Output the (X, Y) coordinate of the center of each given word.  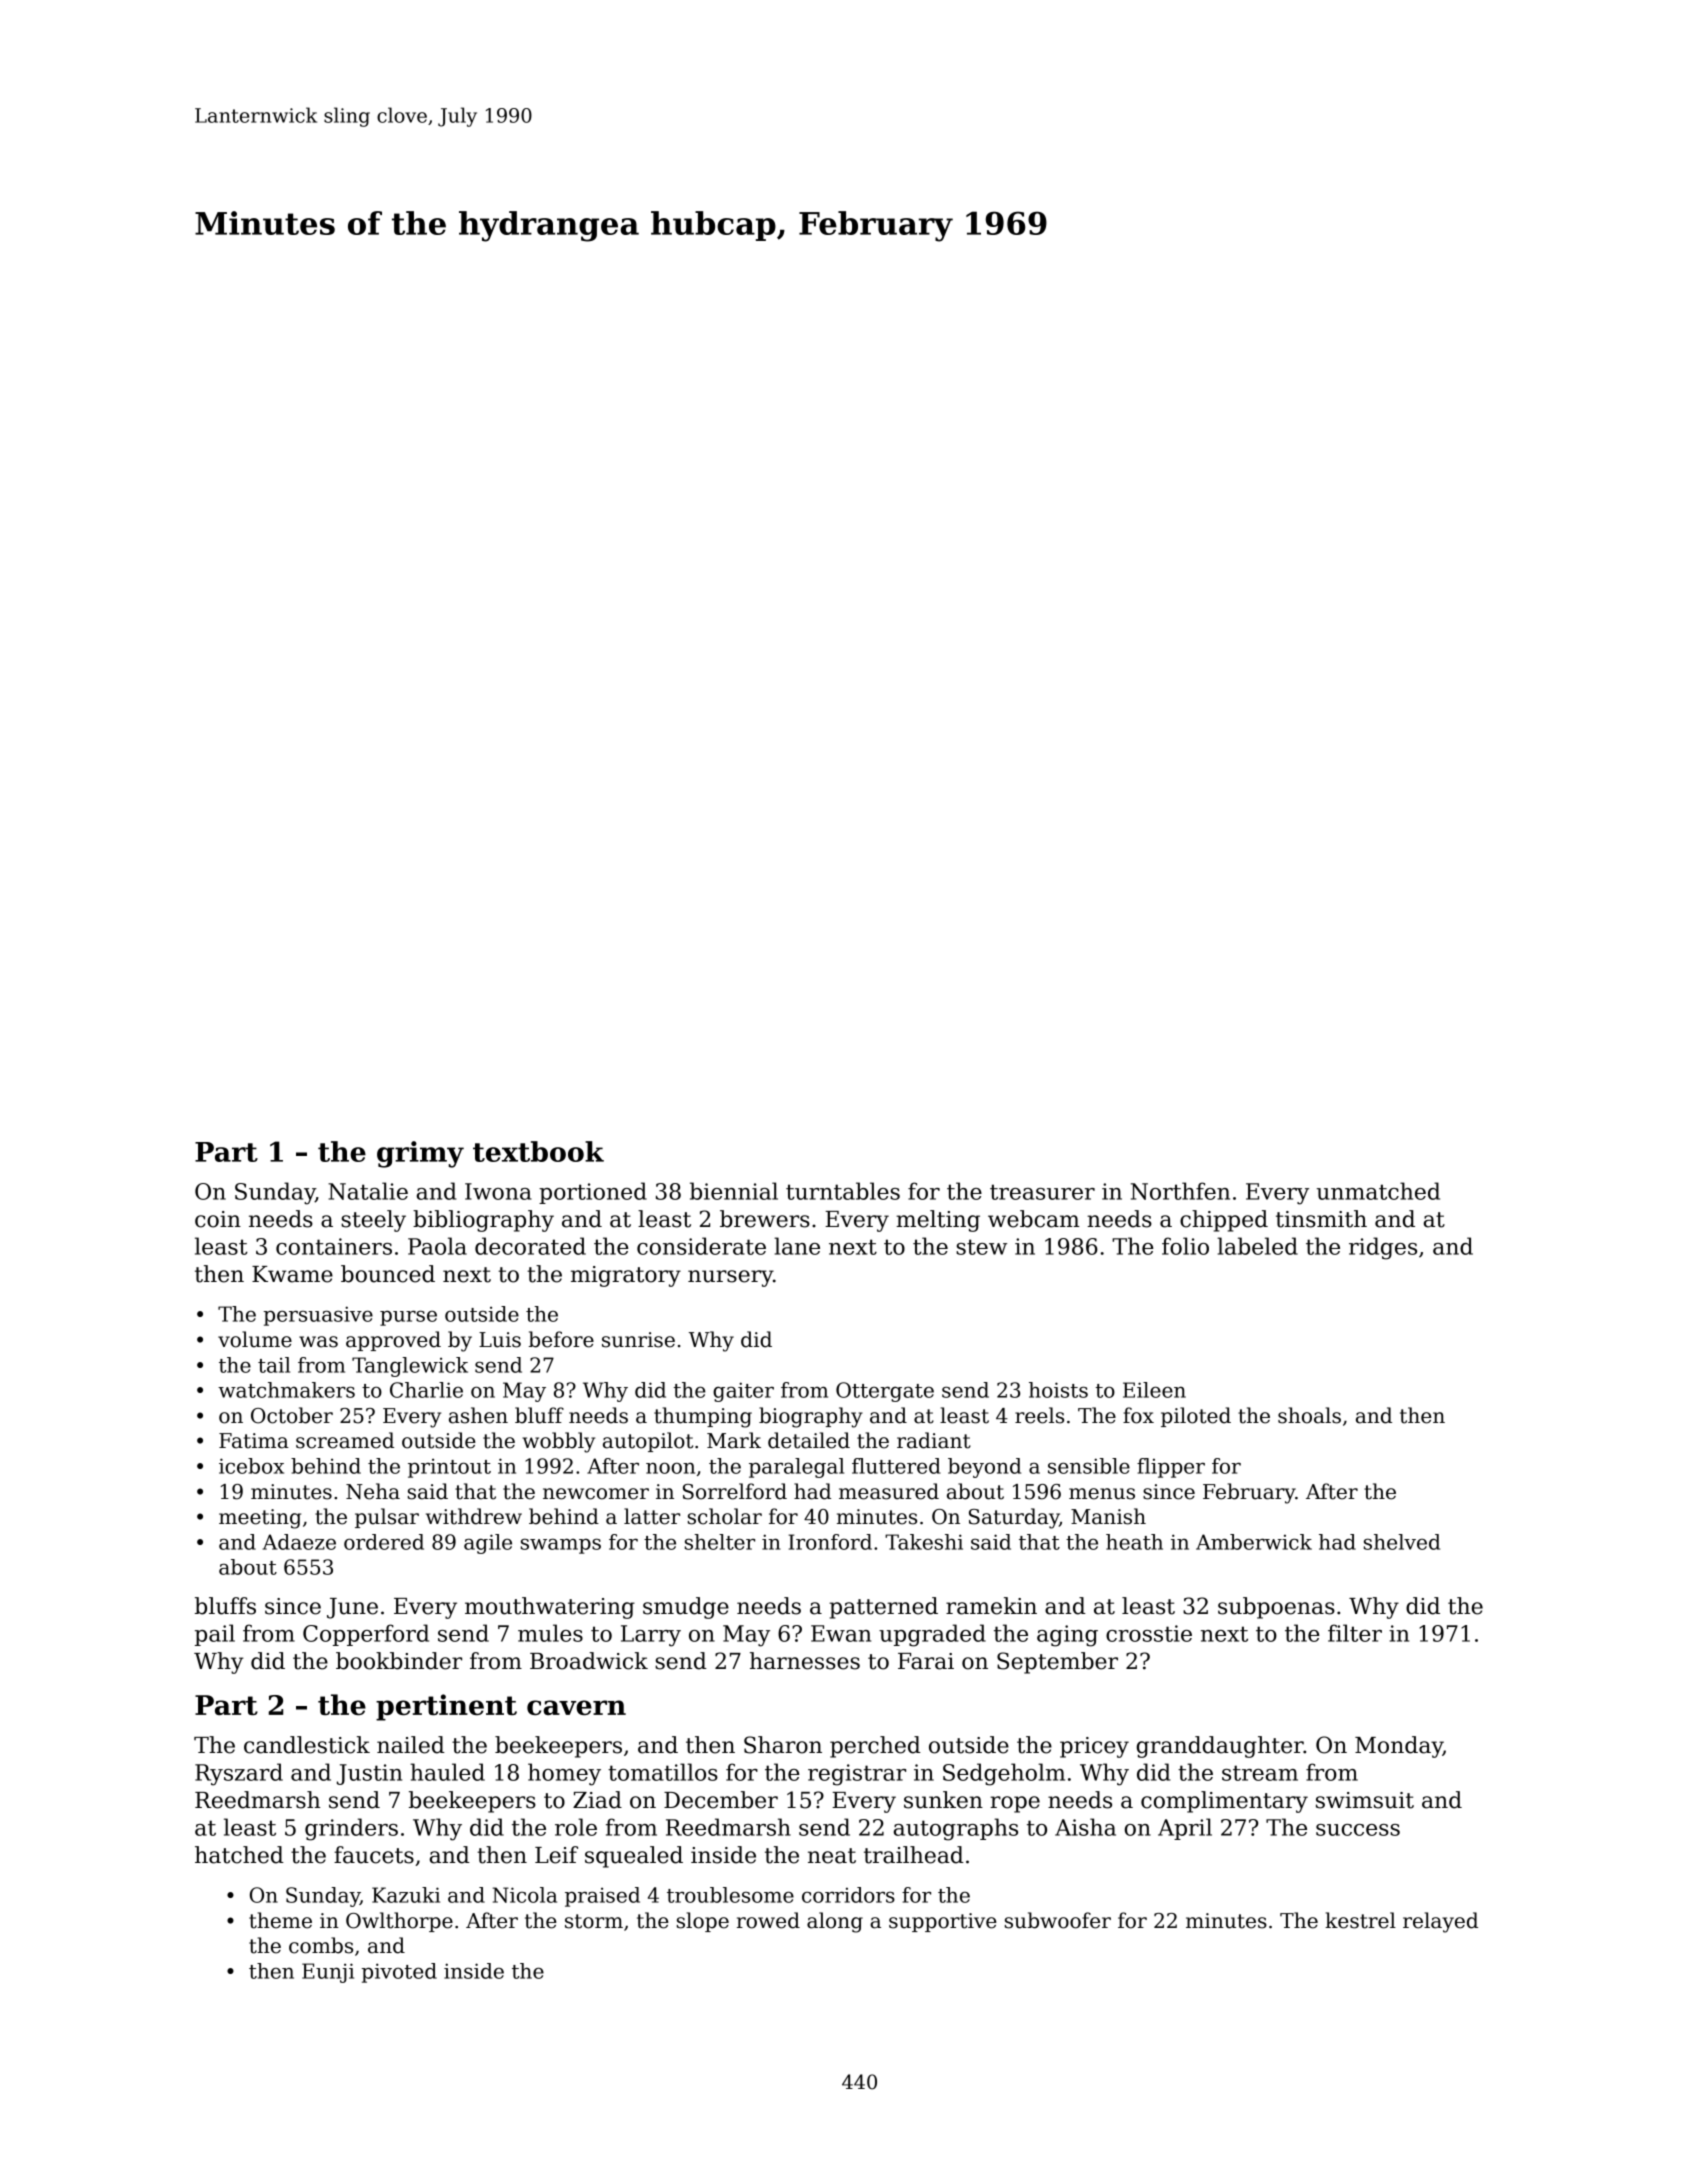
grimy (420, 1154)
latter (652, 1516)
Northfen (1180, 1191)
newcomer (596, 1494)
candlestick (307, 1745)
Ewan (841, 1633)
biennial (734, 1191)
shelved (1402, 1542)
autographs (956, 1829)
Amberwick (1254, 1542)
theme (280, 1920)
